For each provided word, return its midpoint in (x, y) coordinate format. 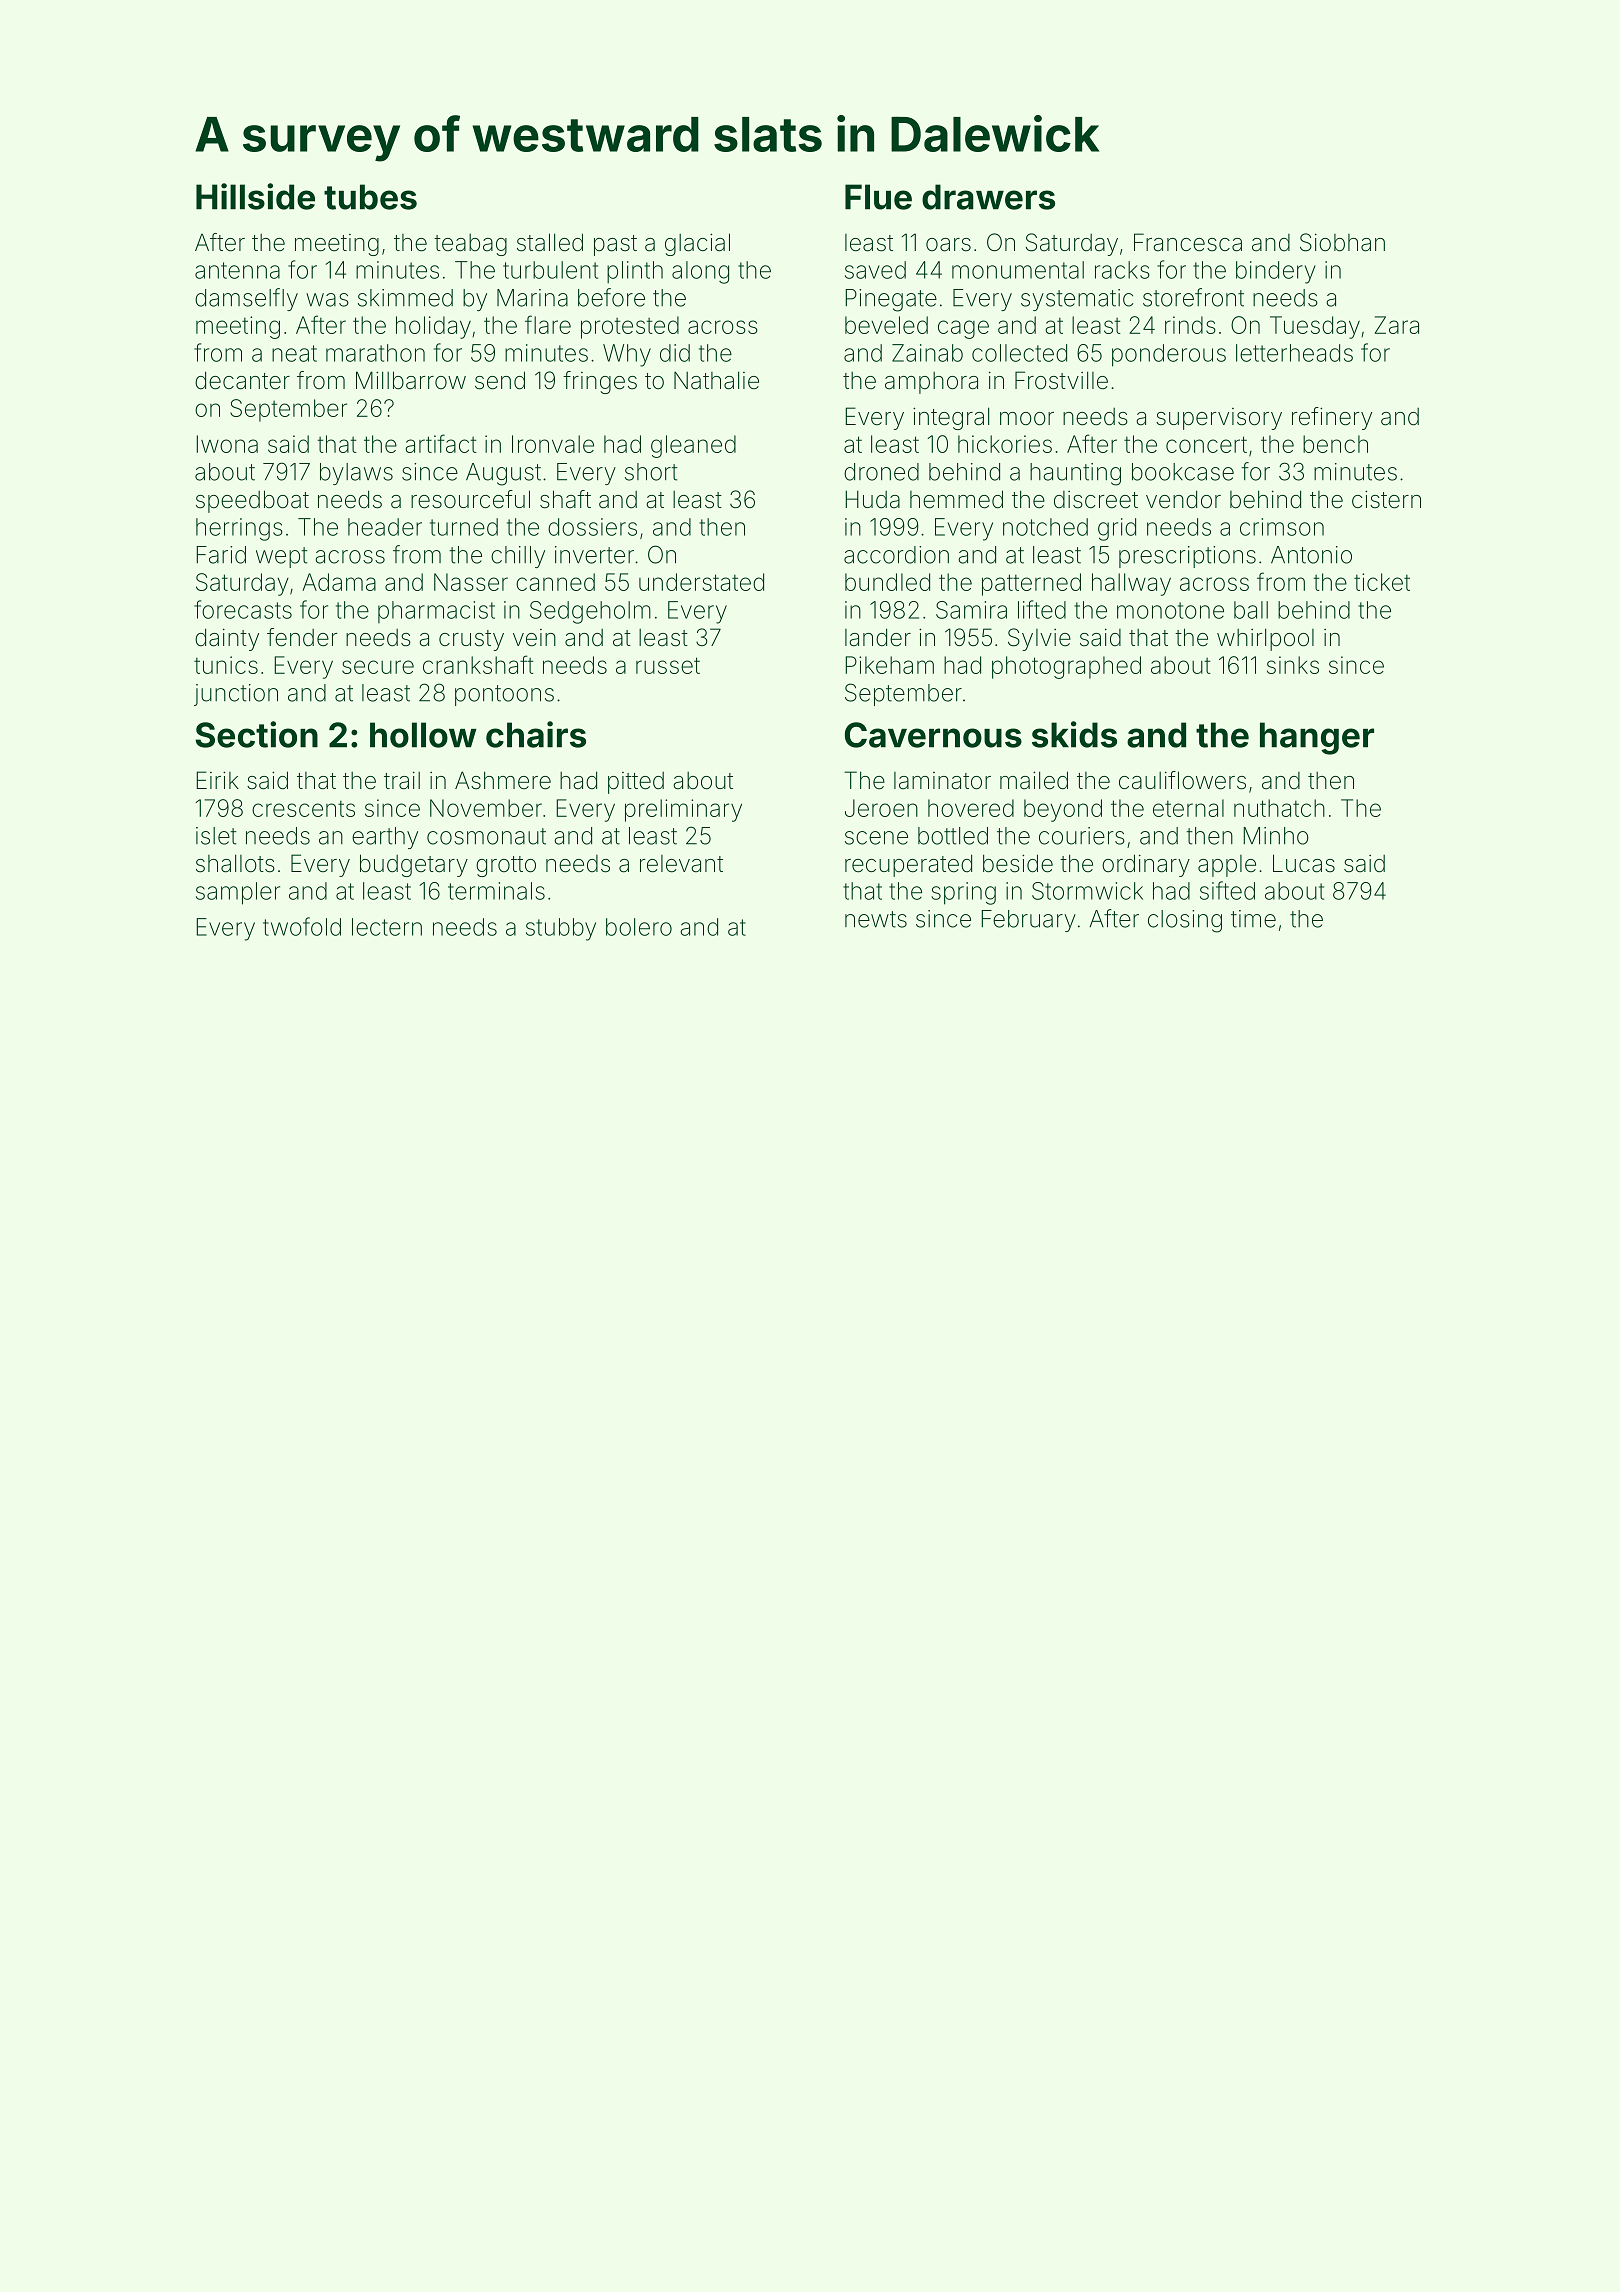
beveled (886, 325)
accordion (896, 555)
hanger (1317, 738)
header (385, 527)
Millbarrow (411, 380)
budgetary (414, 865)
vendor (1183, 499)
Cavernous (933, 735)
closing (1185, 921)
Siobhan (1342, 242)
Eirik (218, 780)
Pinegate (891, 300)
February (1029, 921)
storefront (1193, 297)
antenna (237, 270)
